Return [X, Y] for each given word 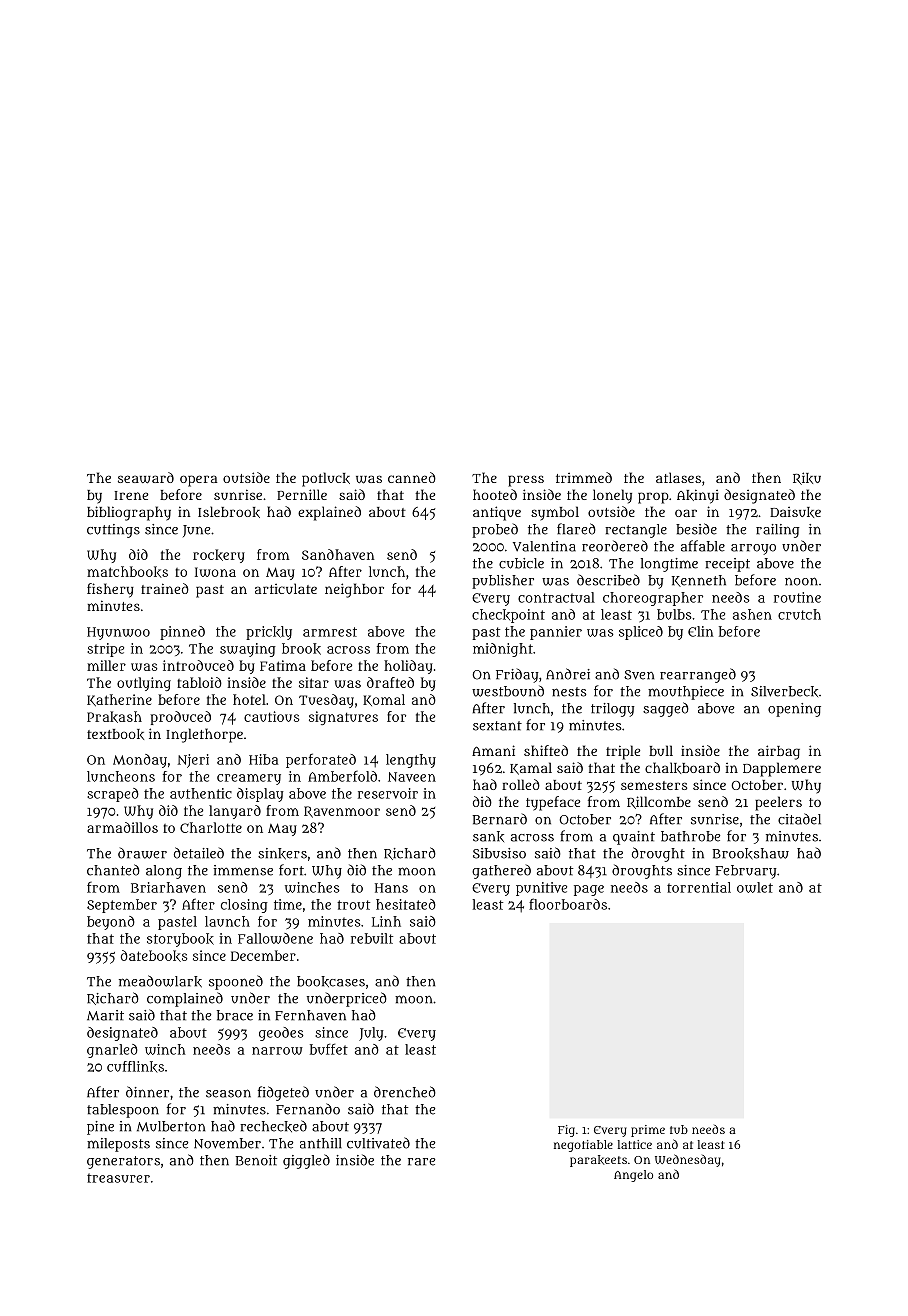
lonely [612, 496]
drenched [405, 1092]
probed [495, 530]
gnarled [112, 1051]
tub [679, 1129]
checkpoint [508, 616]
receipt [727, 565]
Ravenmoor [342, 812]
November [227, 1143]
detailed [199, 853]
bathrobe [690, 836]
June [196, 531]
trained [165, 588]
